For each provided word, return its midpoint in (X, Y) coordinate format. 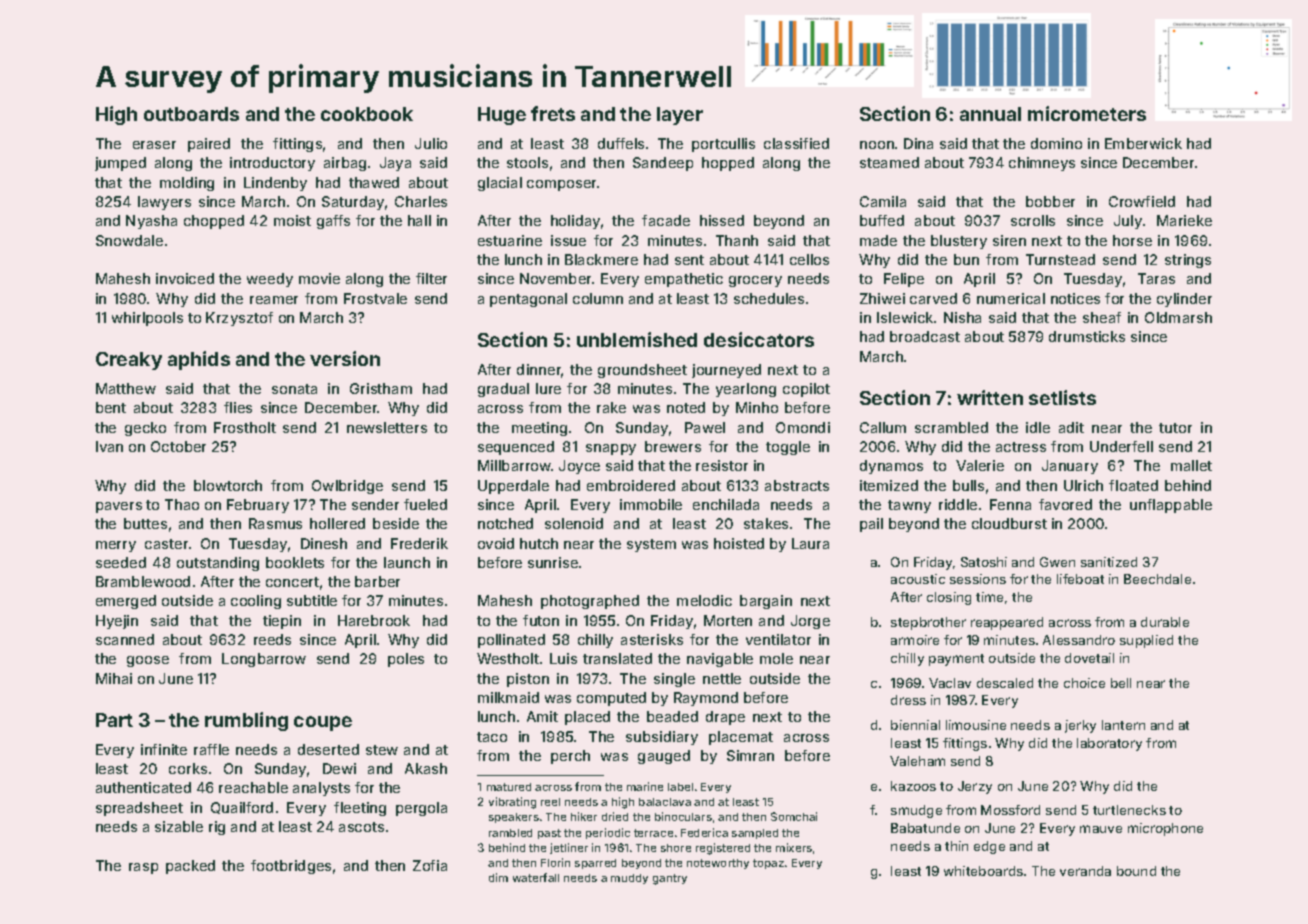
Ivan (109, 446)
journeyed (726, 371)
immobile (651, 504)
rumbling (246, 721)
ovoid (496, 543)
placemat (741, 738)
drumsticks (1087, 336)
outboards (191, 114)
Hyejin (117, 622)
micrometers (1087, 113)
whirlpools (147, 319)
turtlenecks (1129, 810)
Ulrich (1083, 485)
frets (553, 113)
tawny (909, 506)
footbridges (291, 867)
